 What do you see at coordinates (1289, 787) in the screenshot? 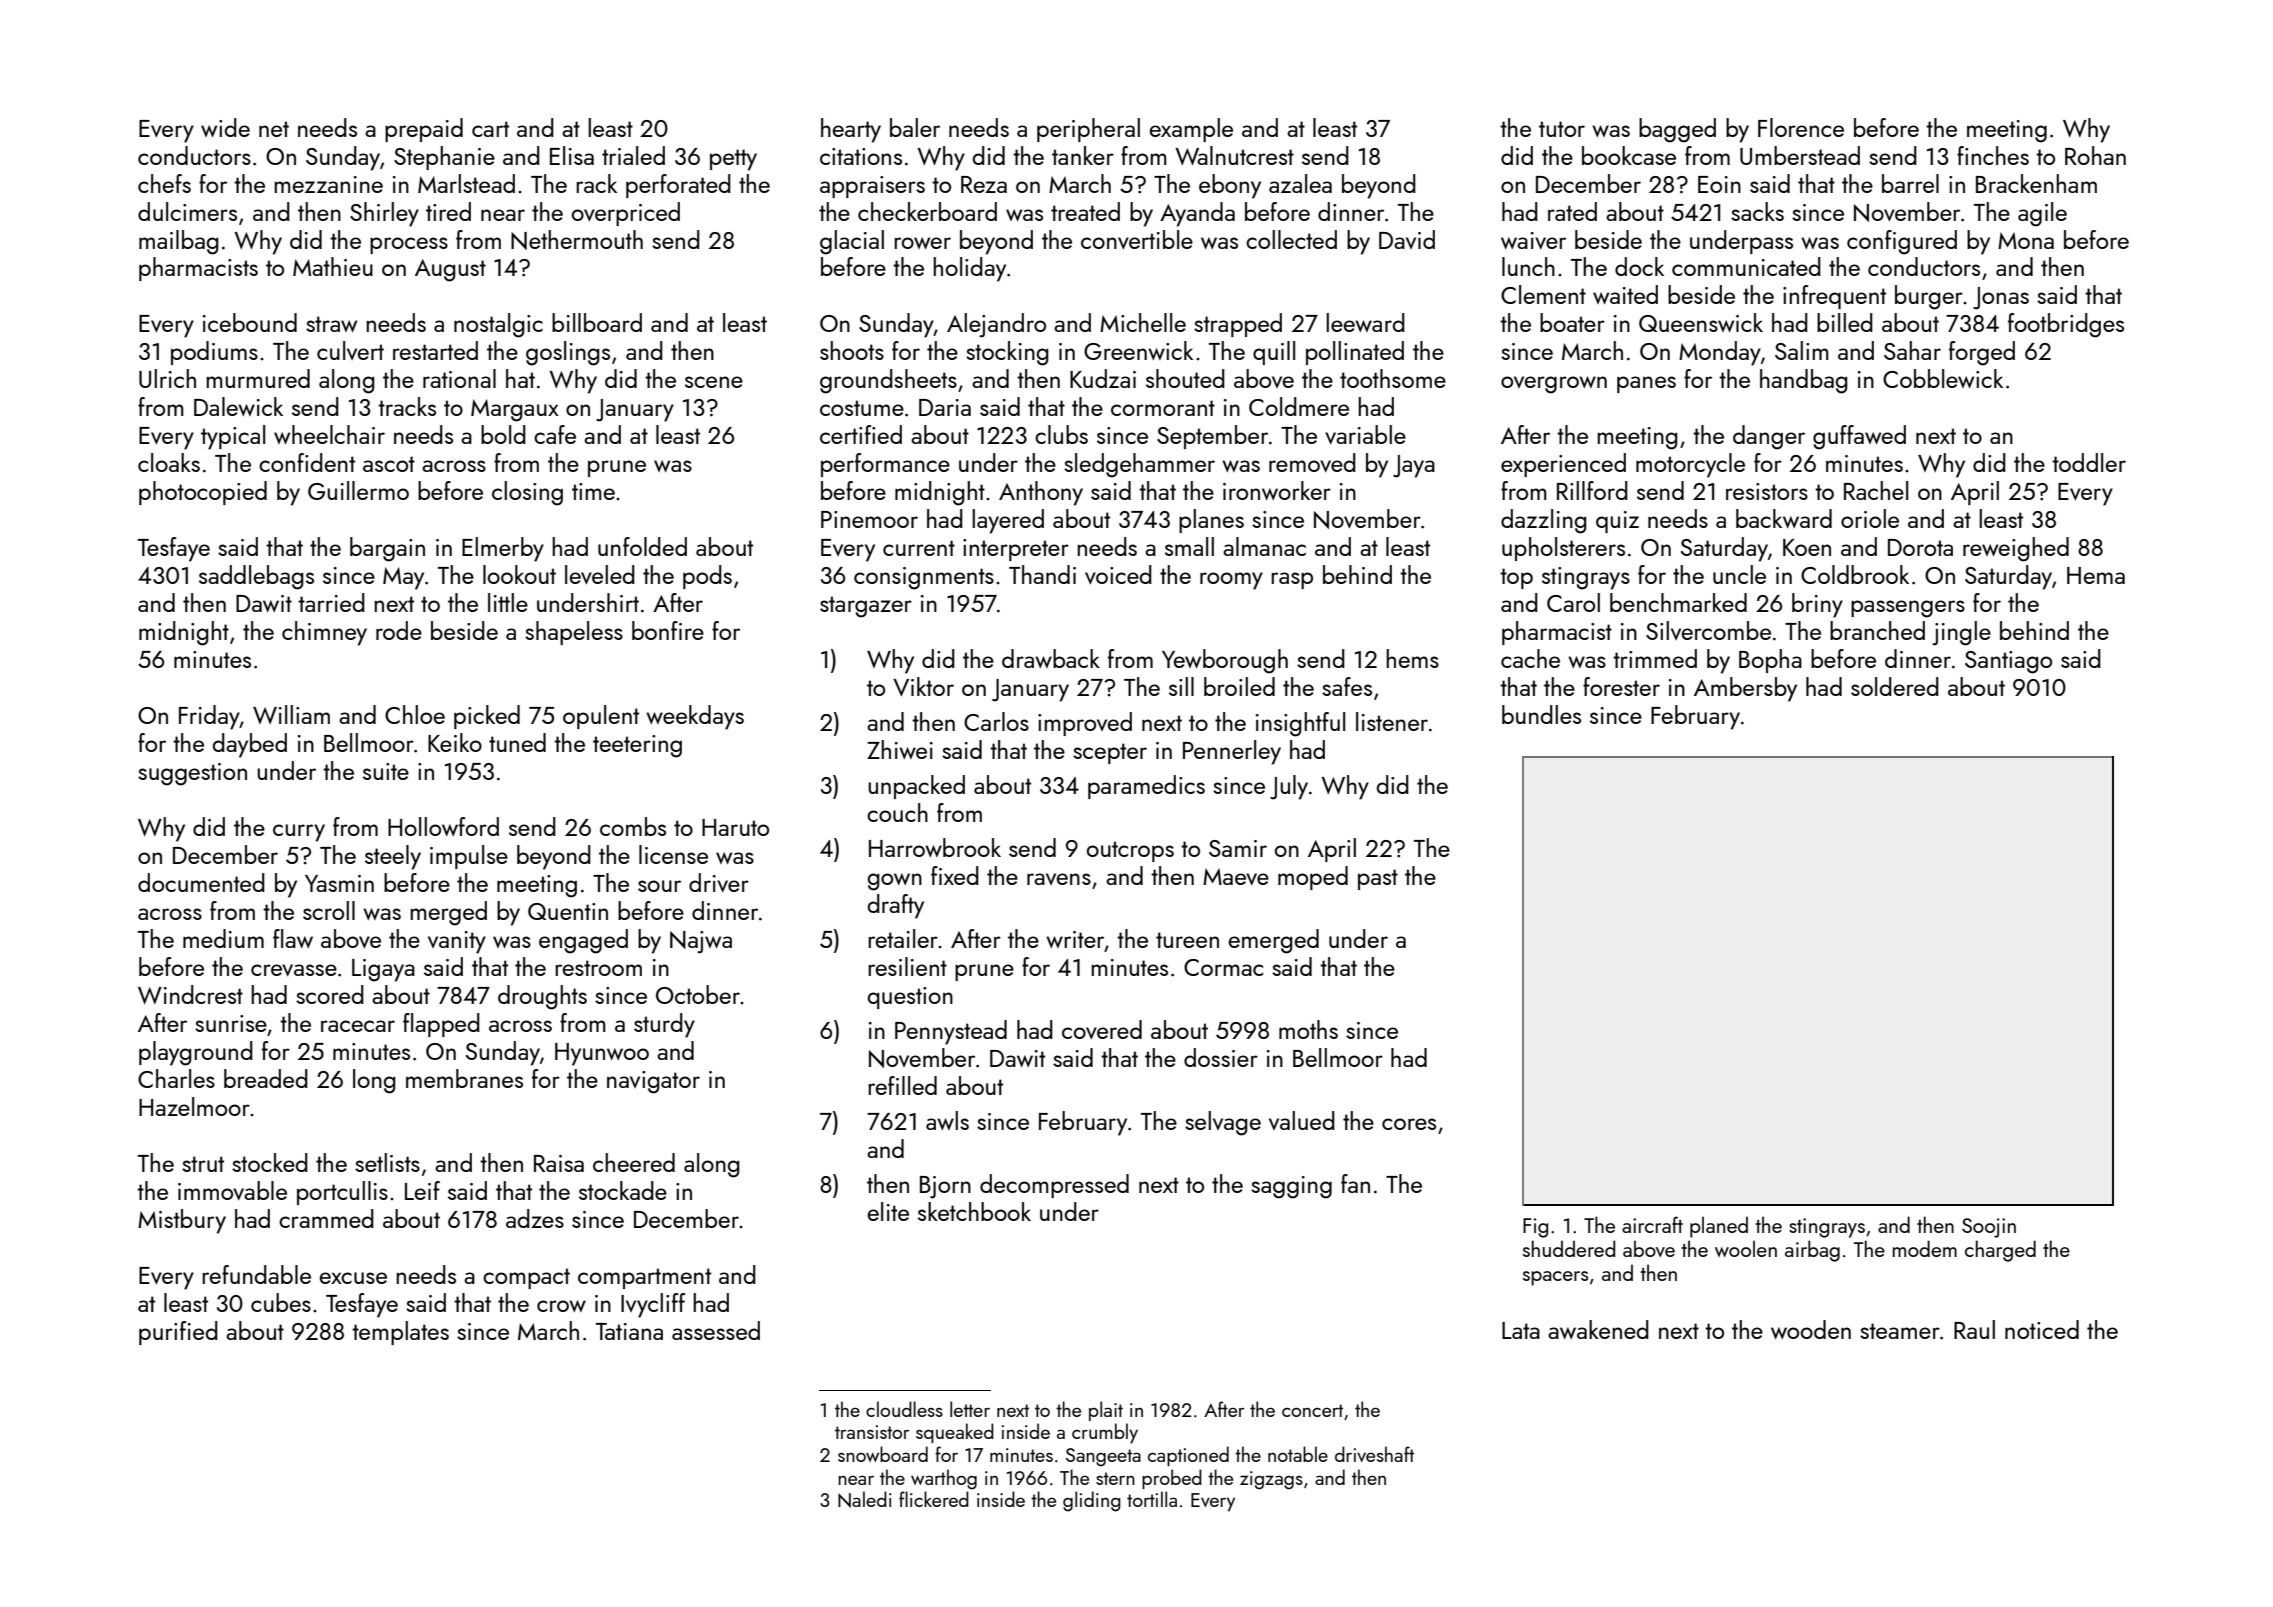
I see `July` at bounding box center [1289, 787].
